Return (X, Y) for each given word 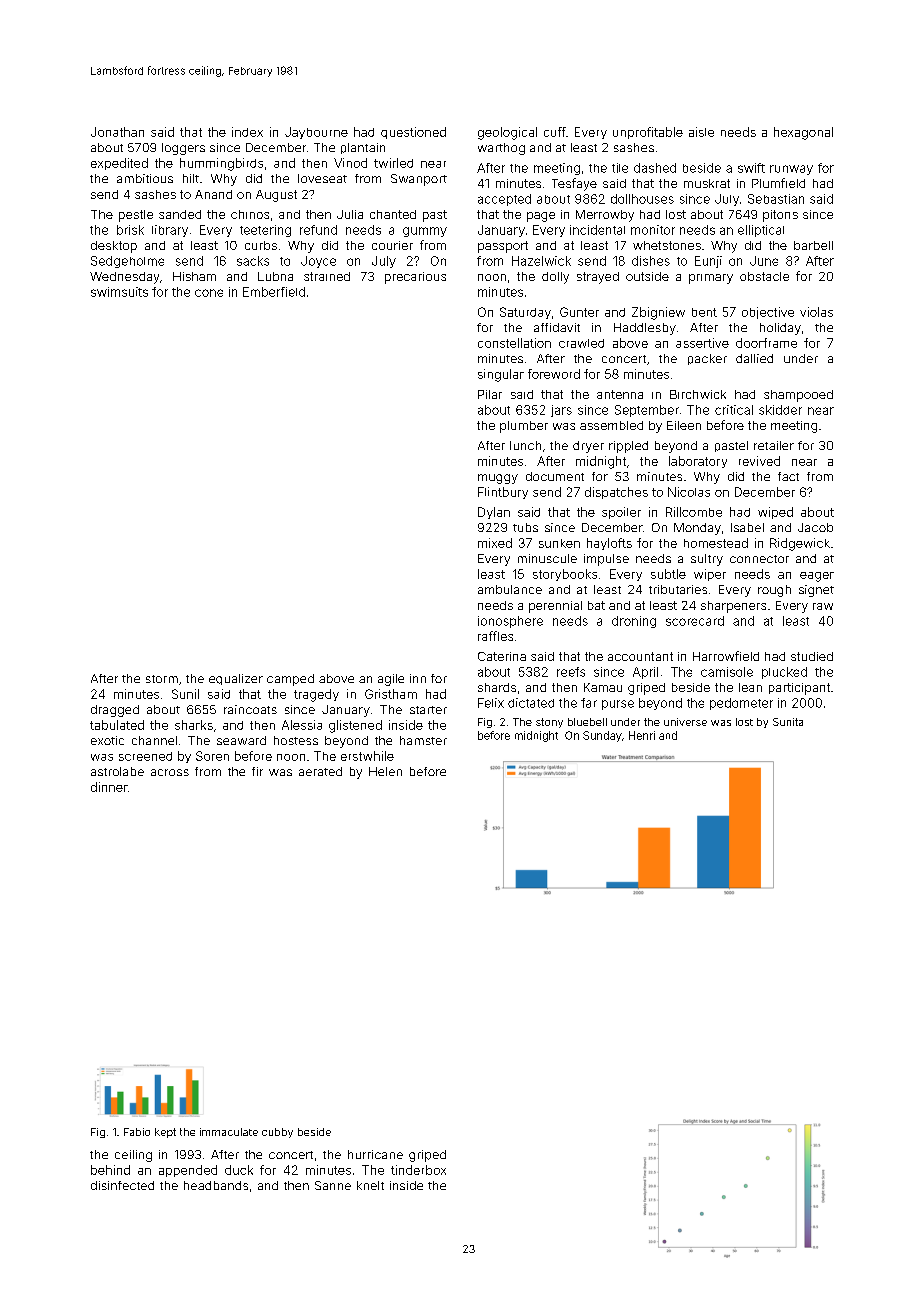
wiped (775, 513)
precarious (415, 278)
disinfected (122, 1185)
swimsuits (119, 292)
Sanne (333, 1185)
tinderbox (418, 1170)
